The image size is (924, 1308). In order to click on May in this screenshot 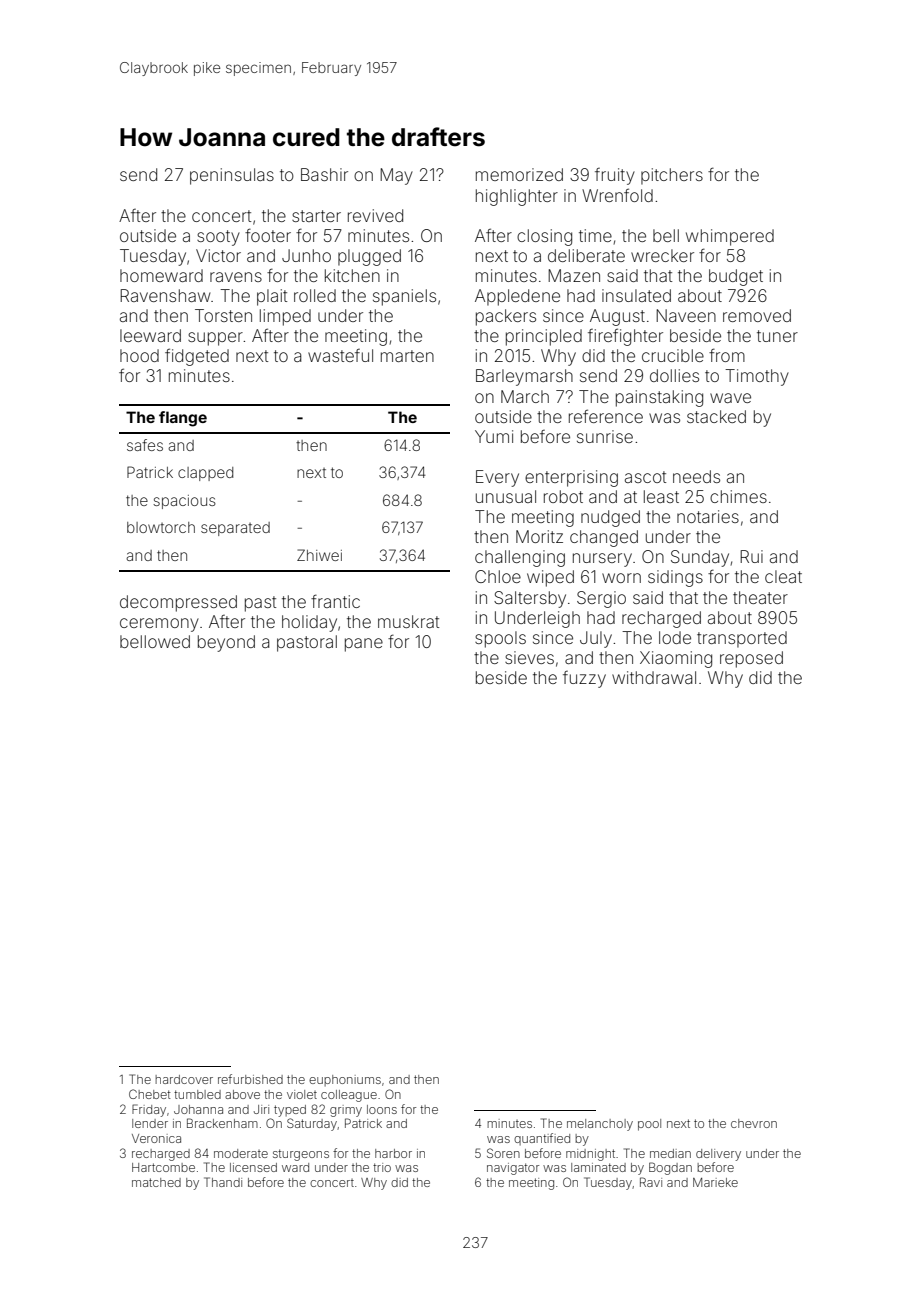, I will do `click(396, 176)`.
